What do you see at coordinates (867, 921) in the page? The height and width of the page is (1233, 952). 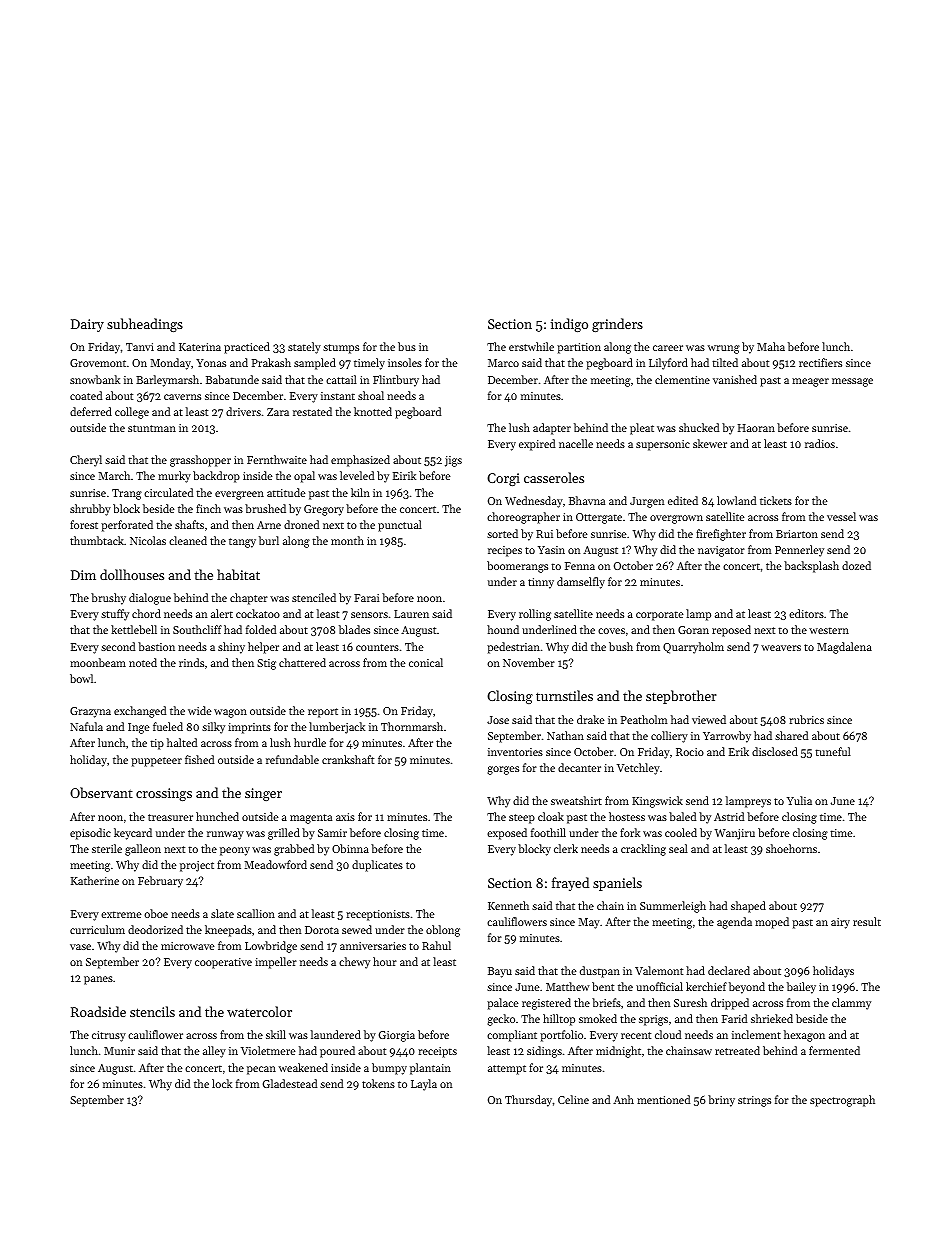 I see `result` at bounding box center [867, 921].
